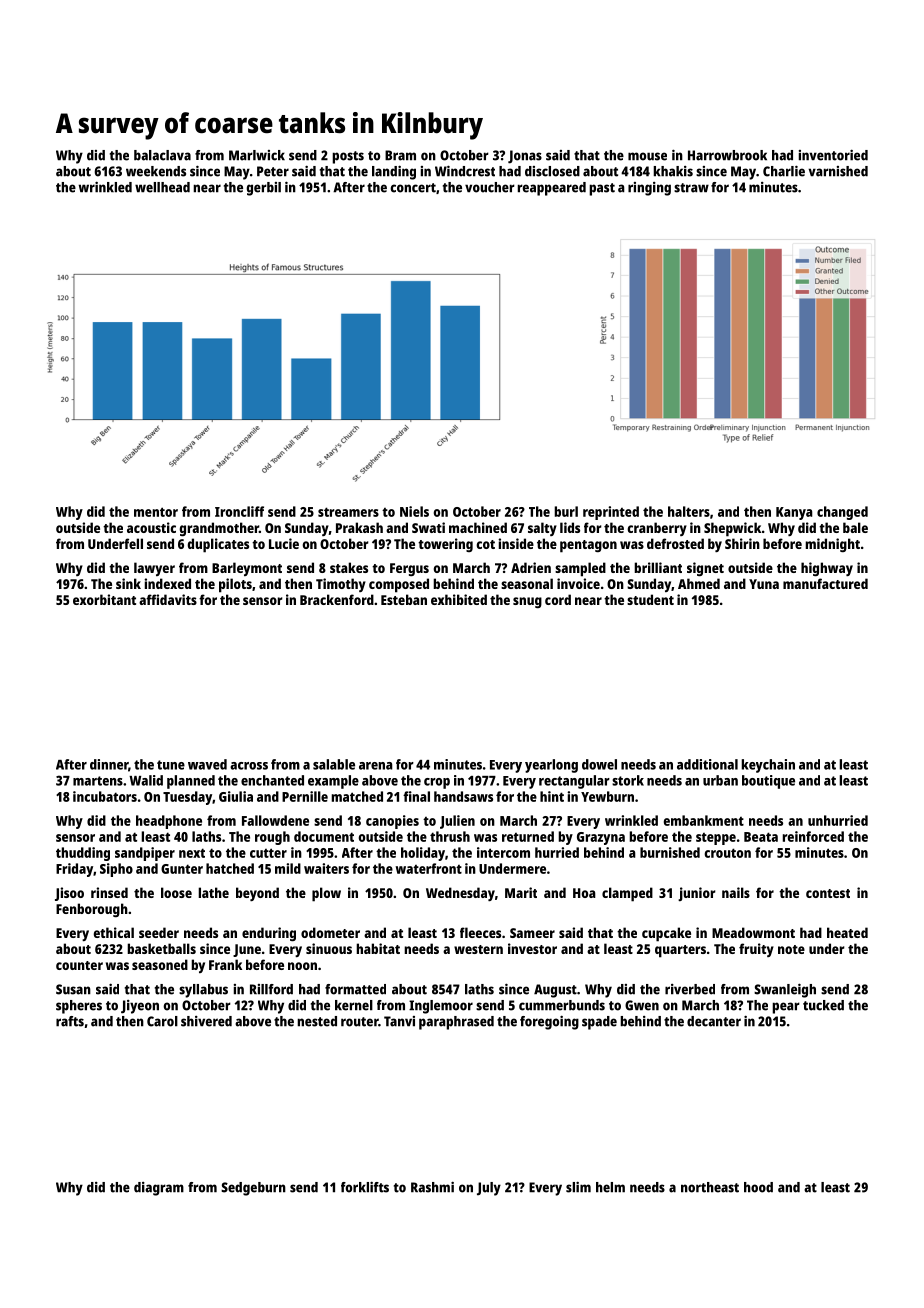  What do you see at coordinates (727, 155) in the page?
I see `Harrowbrook` at bounding box center [727, 155].
